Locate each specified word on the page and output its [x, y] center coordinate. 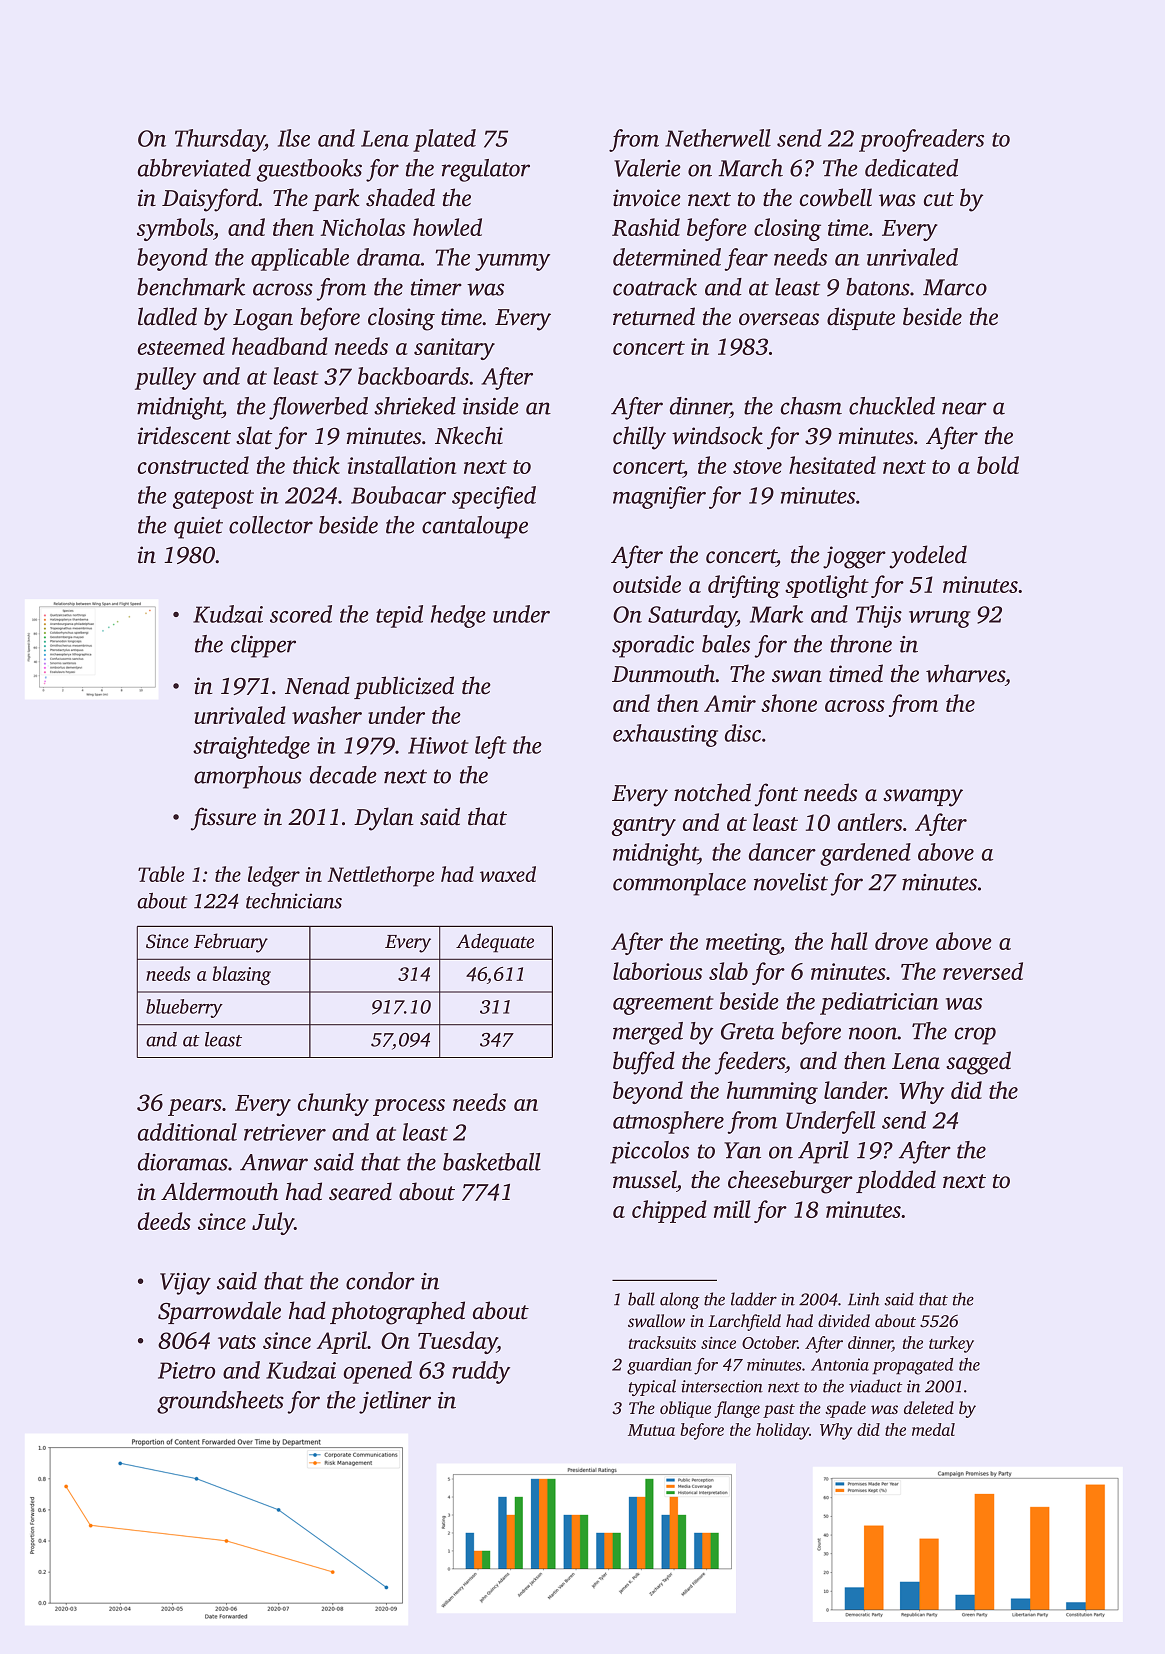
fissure [223, 819]
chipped [669, 1211]
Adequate [495, 943]
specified [494, 497]
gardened [865, 854]
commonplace [679, 884]
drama [389, 257]
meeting [743, 944]
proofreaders [921, 140]
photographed [397, 1313]
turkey [951, 1344]
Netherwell [718, 138]
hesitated [832, 465]
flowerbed [318, 408]
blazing [241, 975]
